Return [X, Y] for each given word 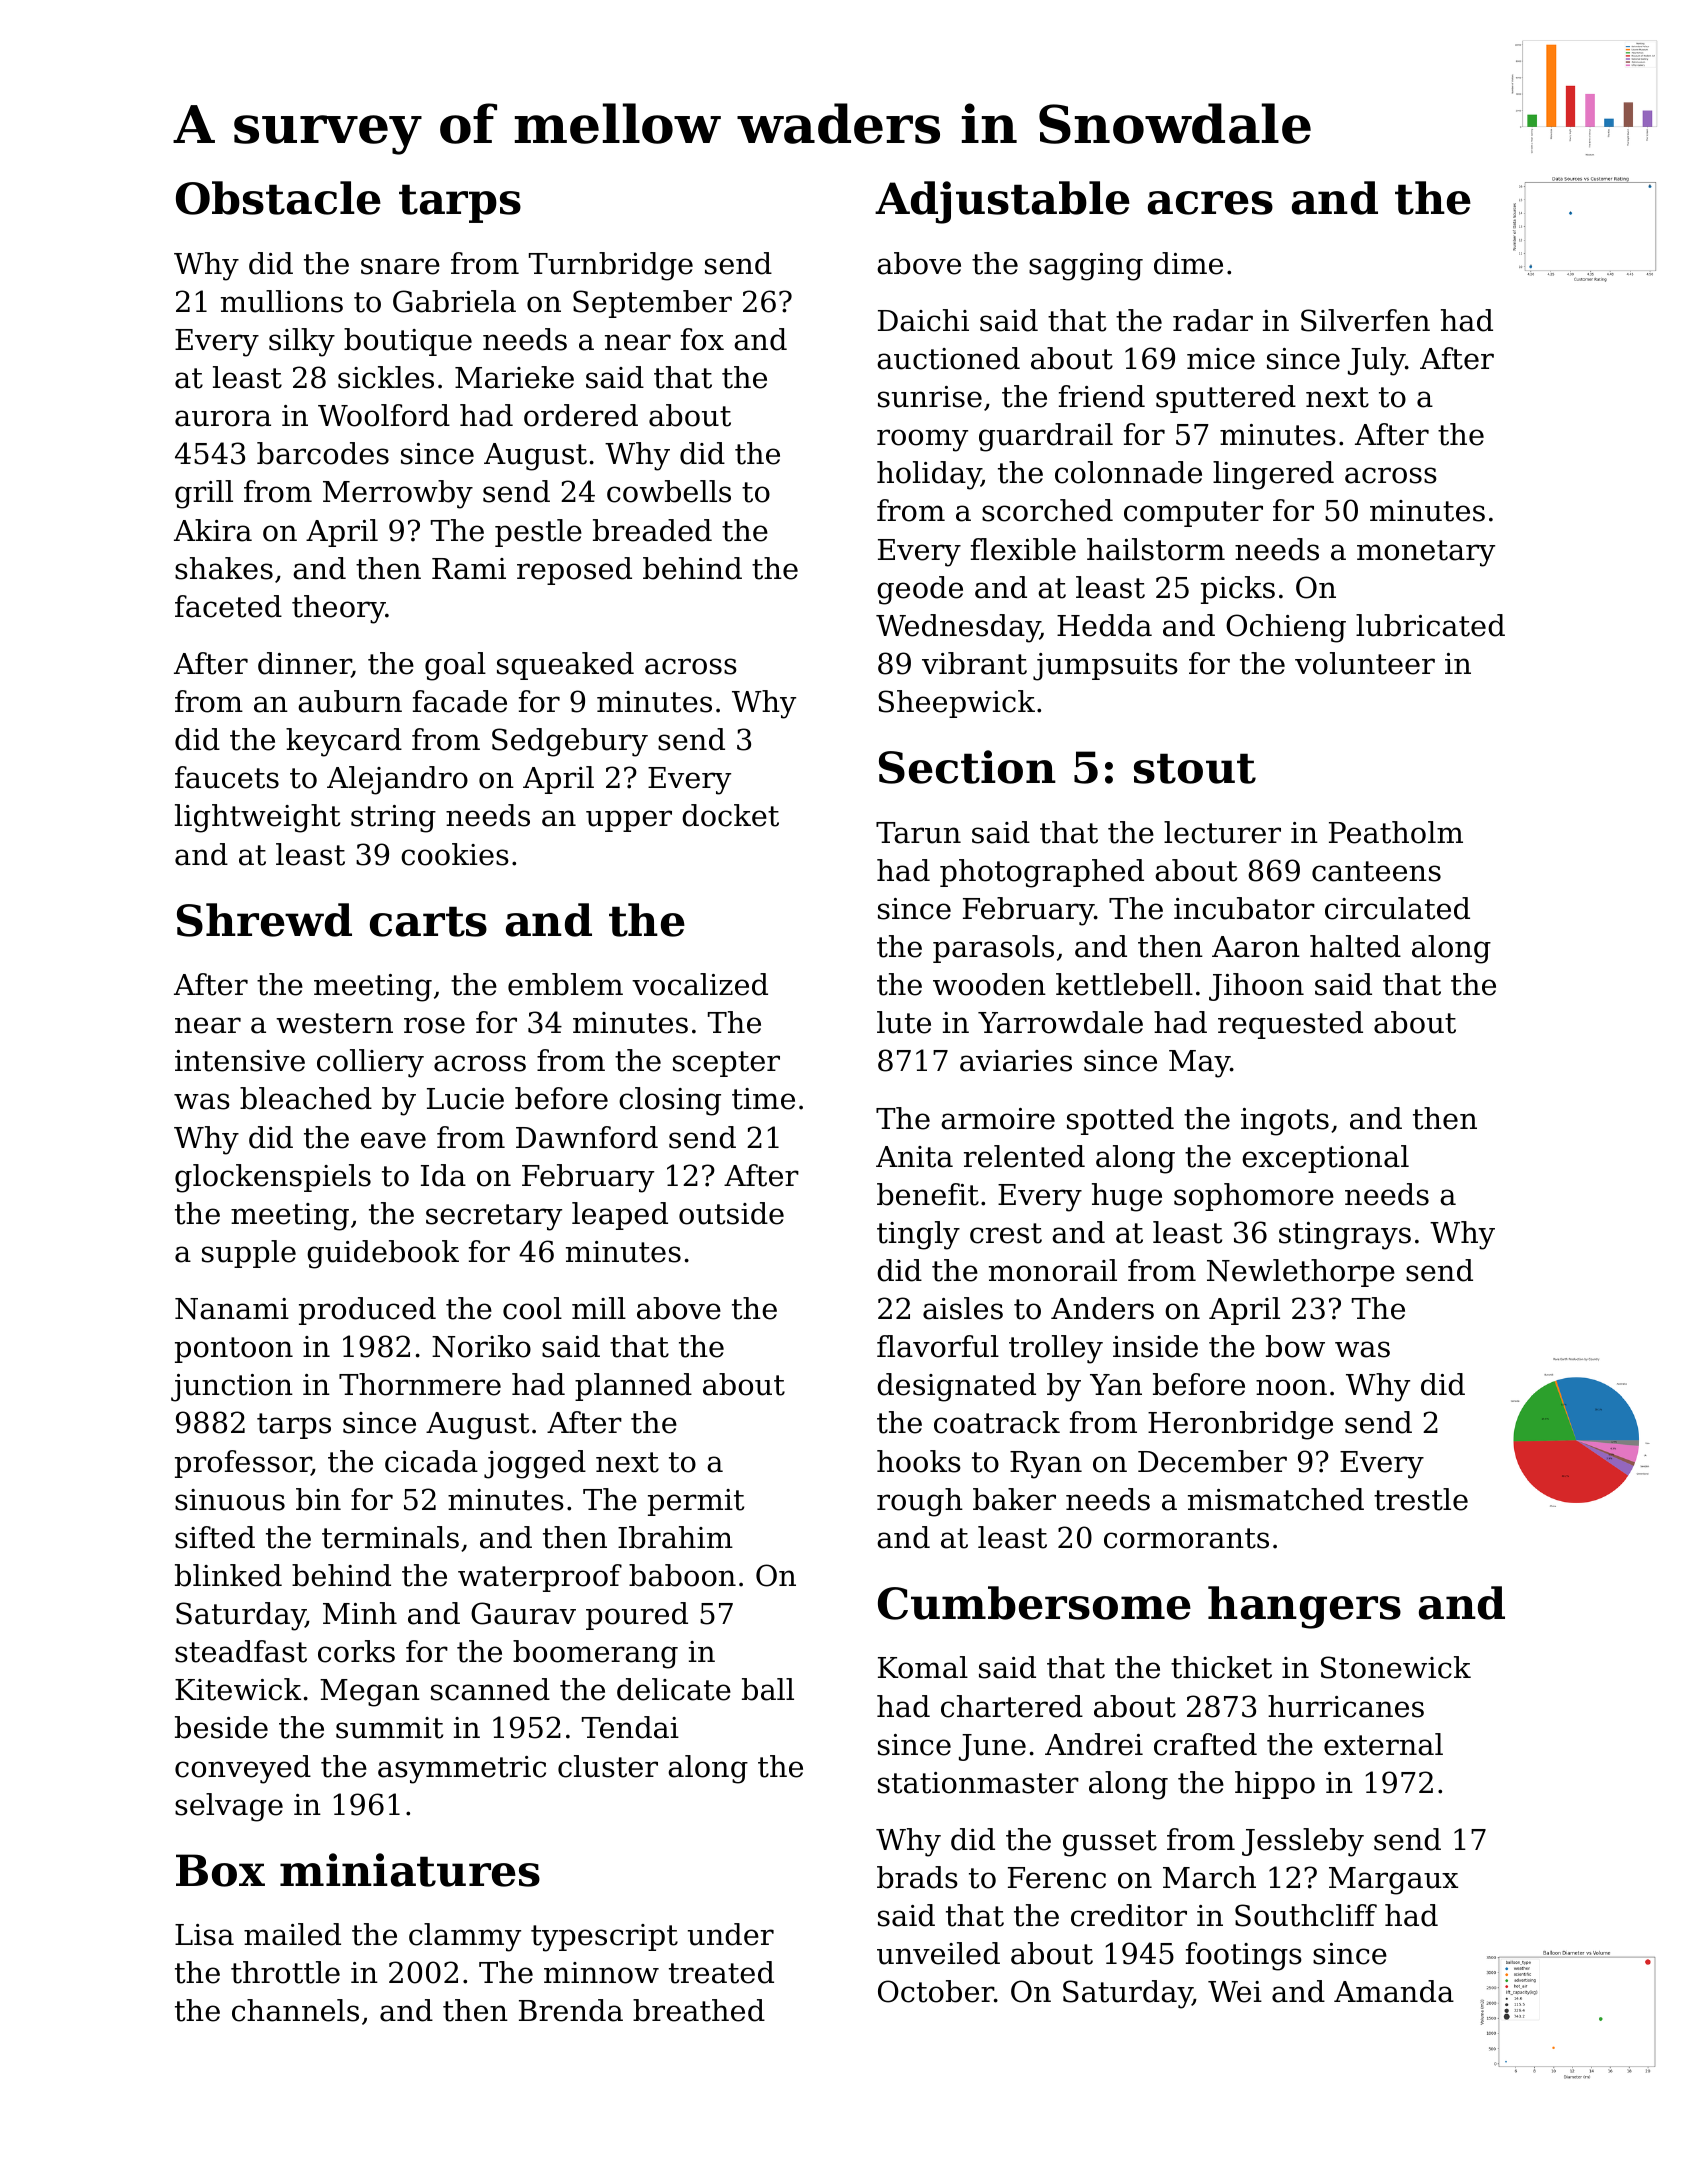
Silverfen [1365, 320]
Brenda [571, 2010]
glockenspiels [273, 1178]
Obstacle [278, 198]
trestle [1421, 1499]
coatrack [997, 1422]
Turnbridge [611, 266]
